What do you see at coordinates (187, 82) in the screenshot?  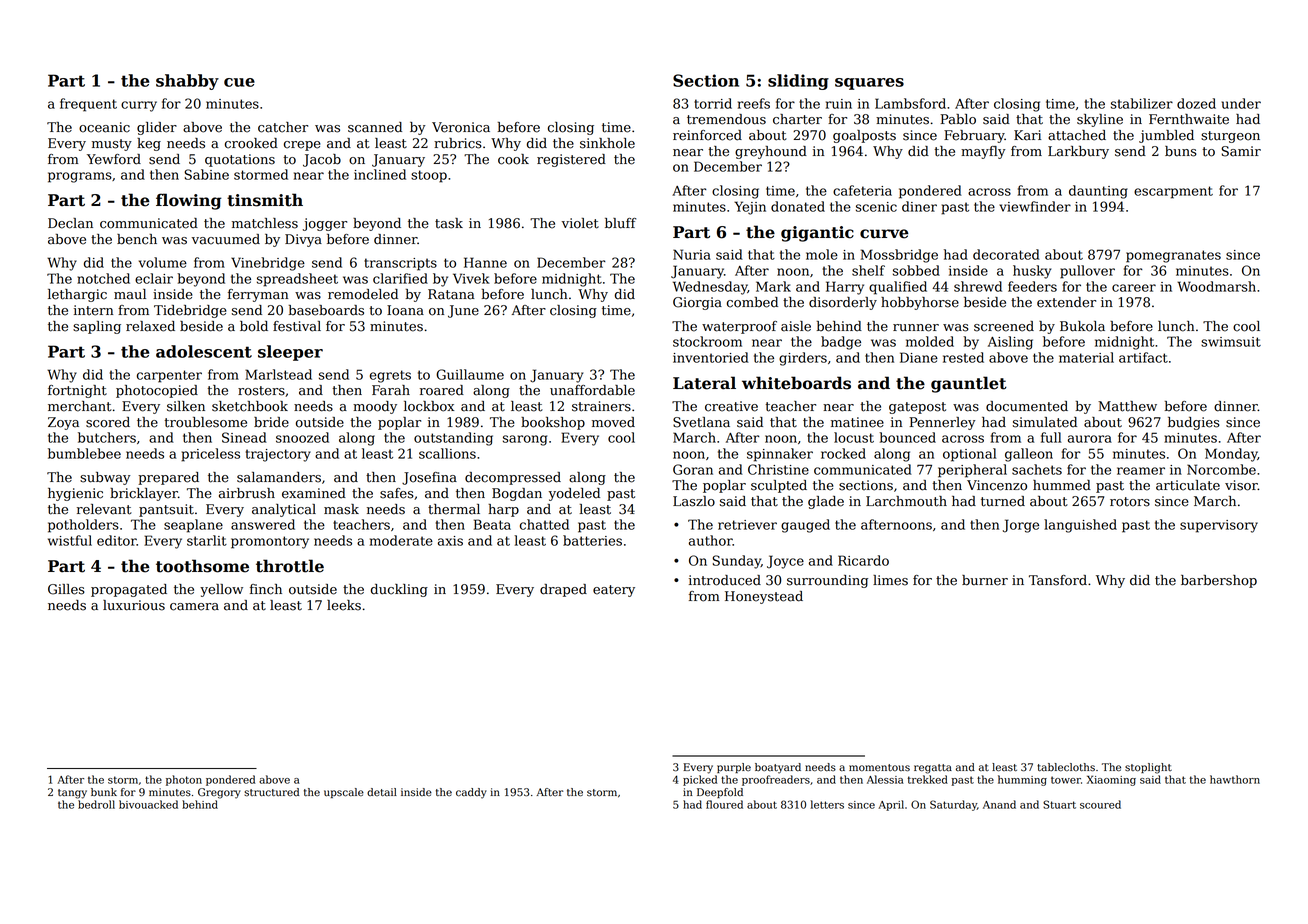 I see `shabby` at bounding box center [187, 82].
